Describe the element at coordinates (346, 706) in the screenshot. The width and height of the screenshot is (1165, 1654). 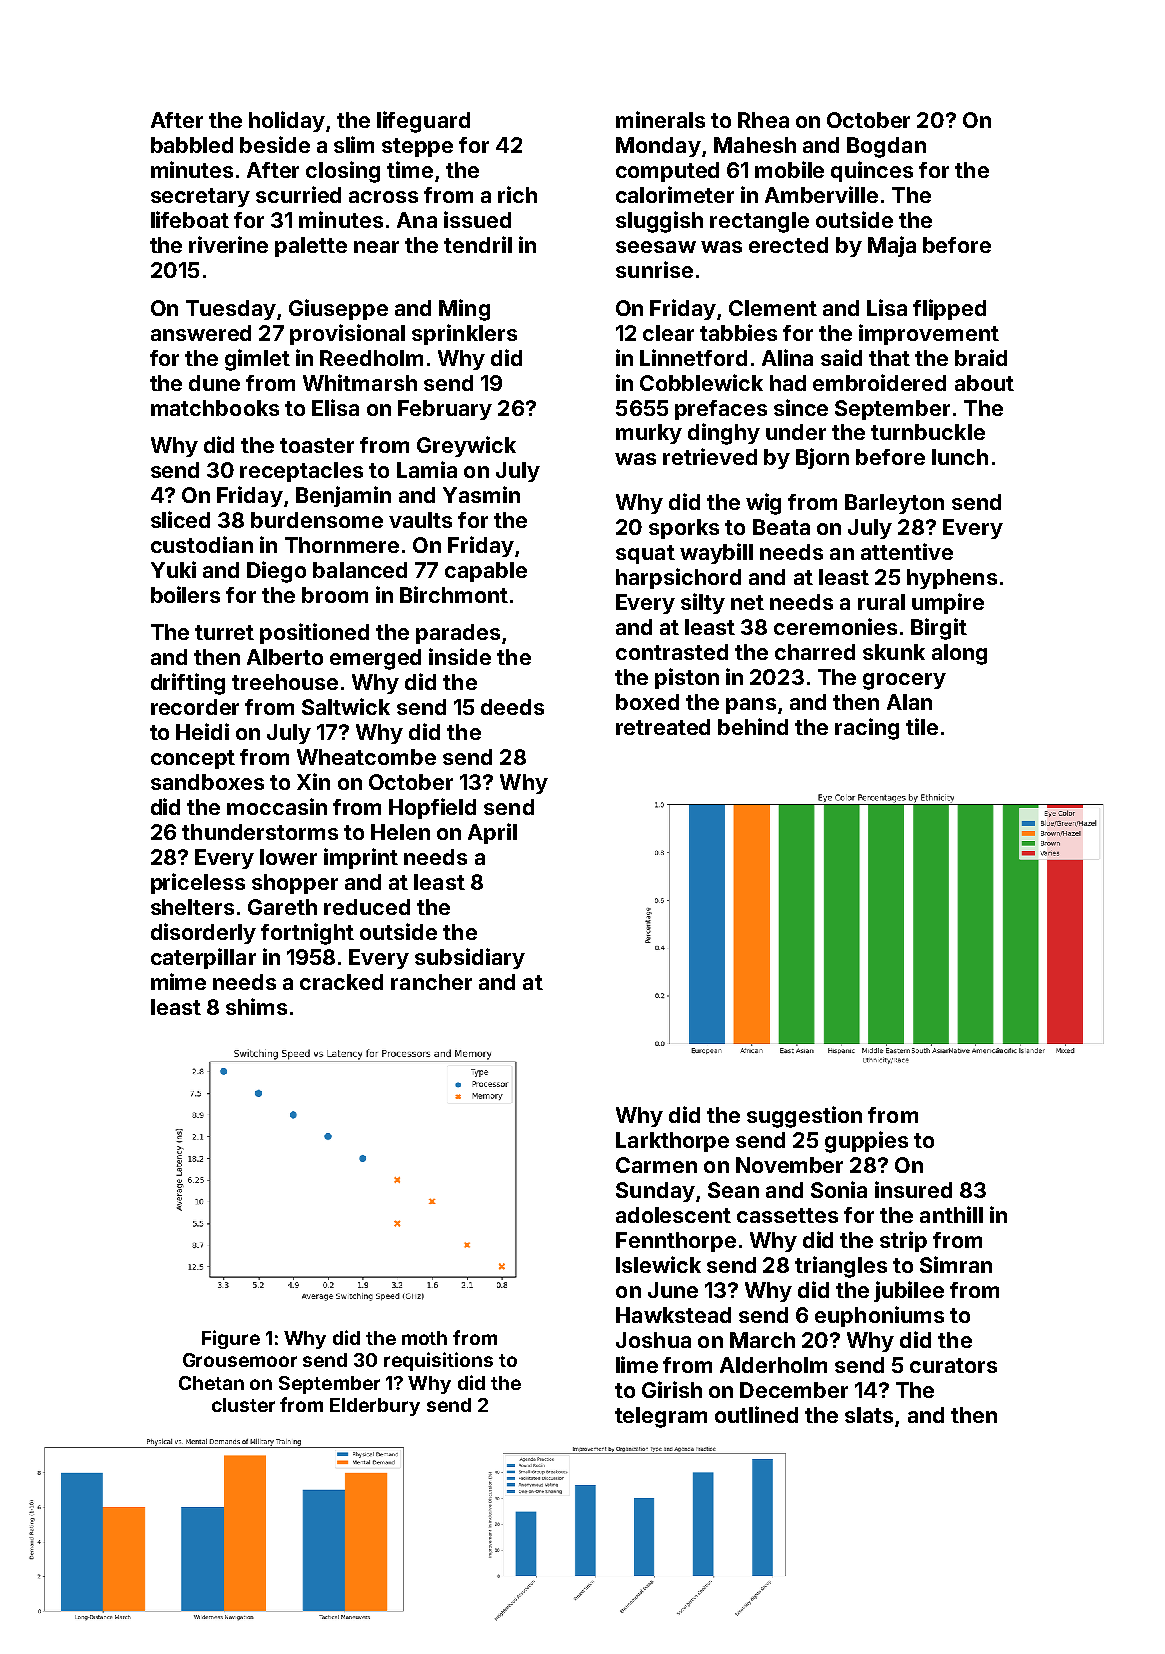
I see `Saltwick` at that location.
